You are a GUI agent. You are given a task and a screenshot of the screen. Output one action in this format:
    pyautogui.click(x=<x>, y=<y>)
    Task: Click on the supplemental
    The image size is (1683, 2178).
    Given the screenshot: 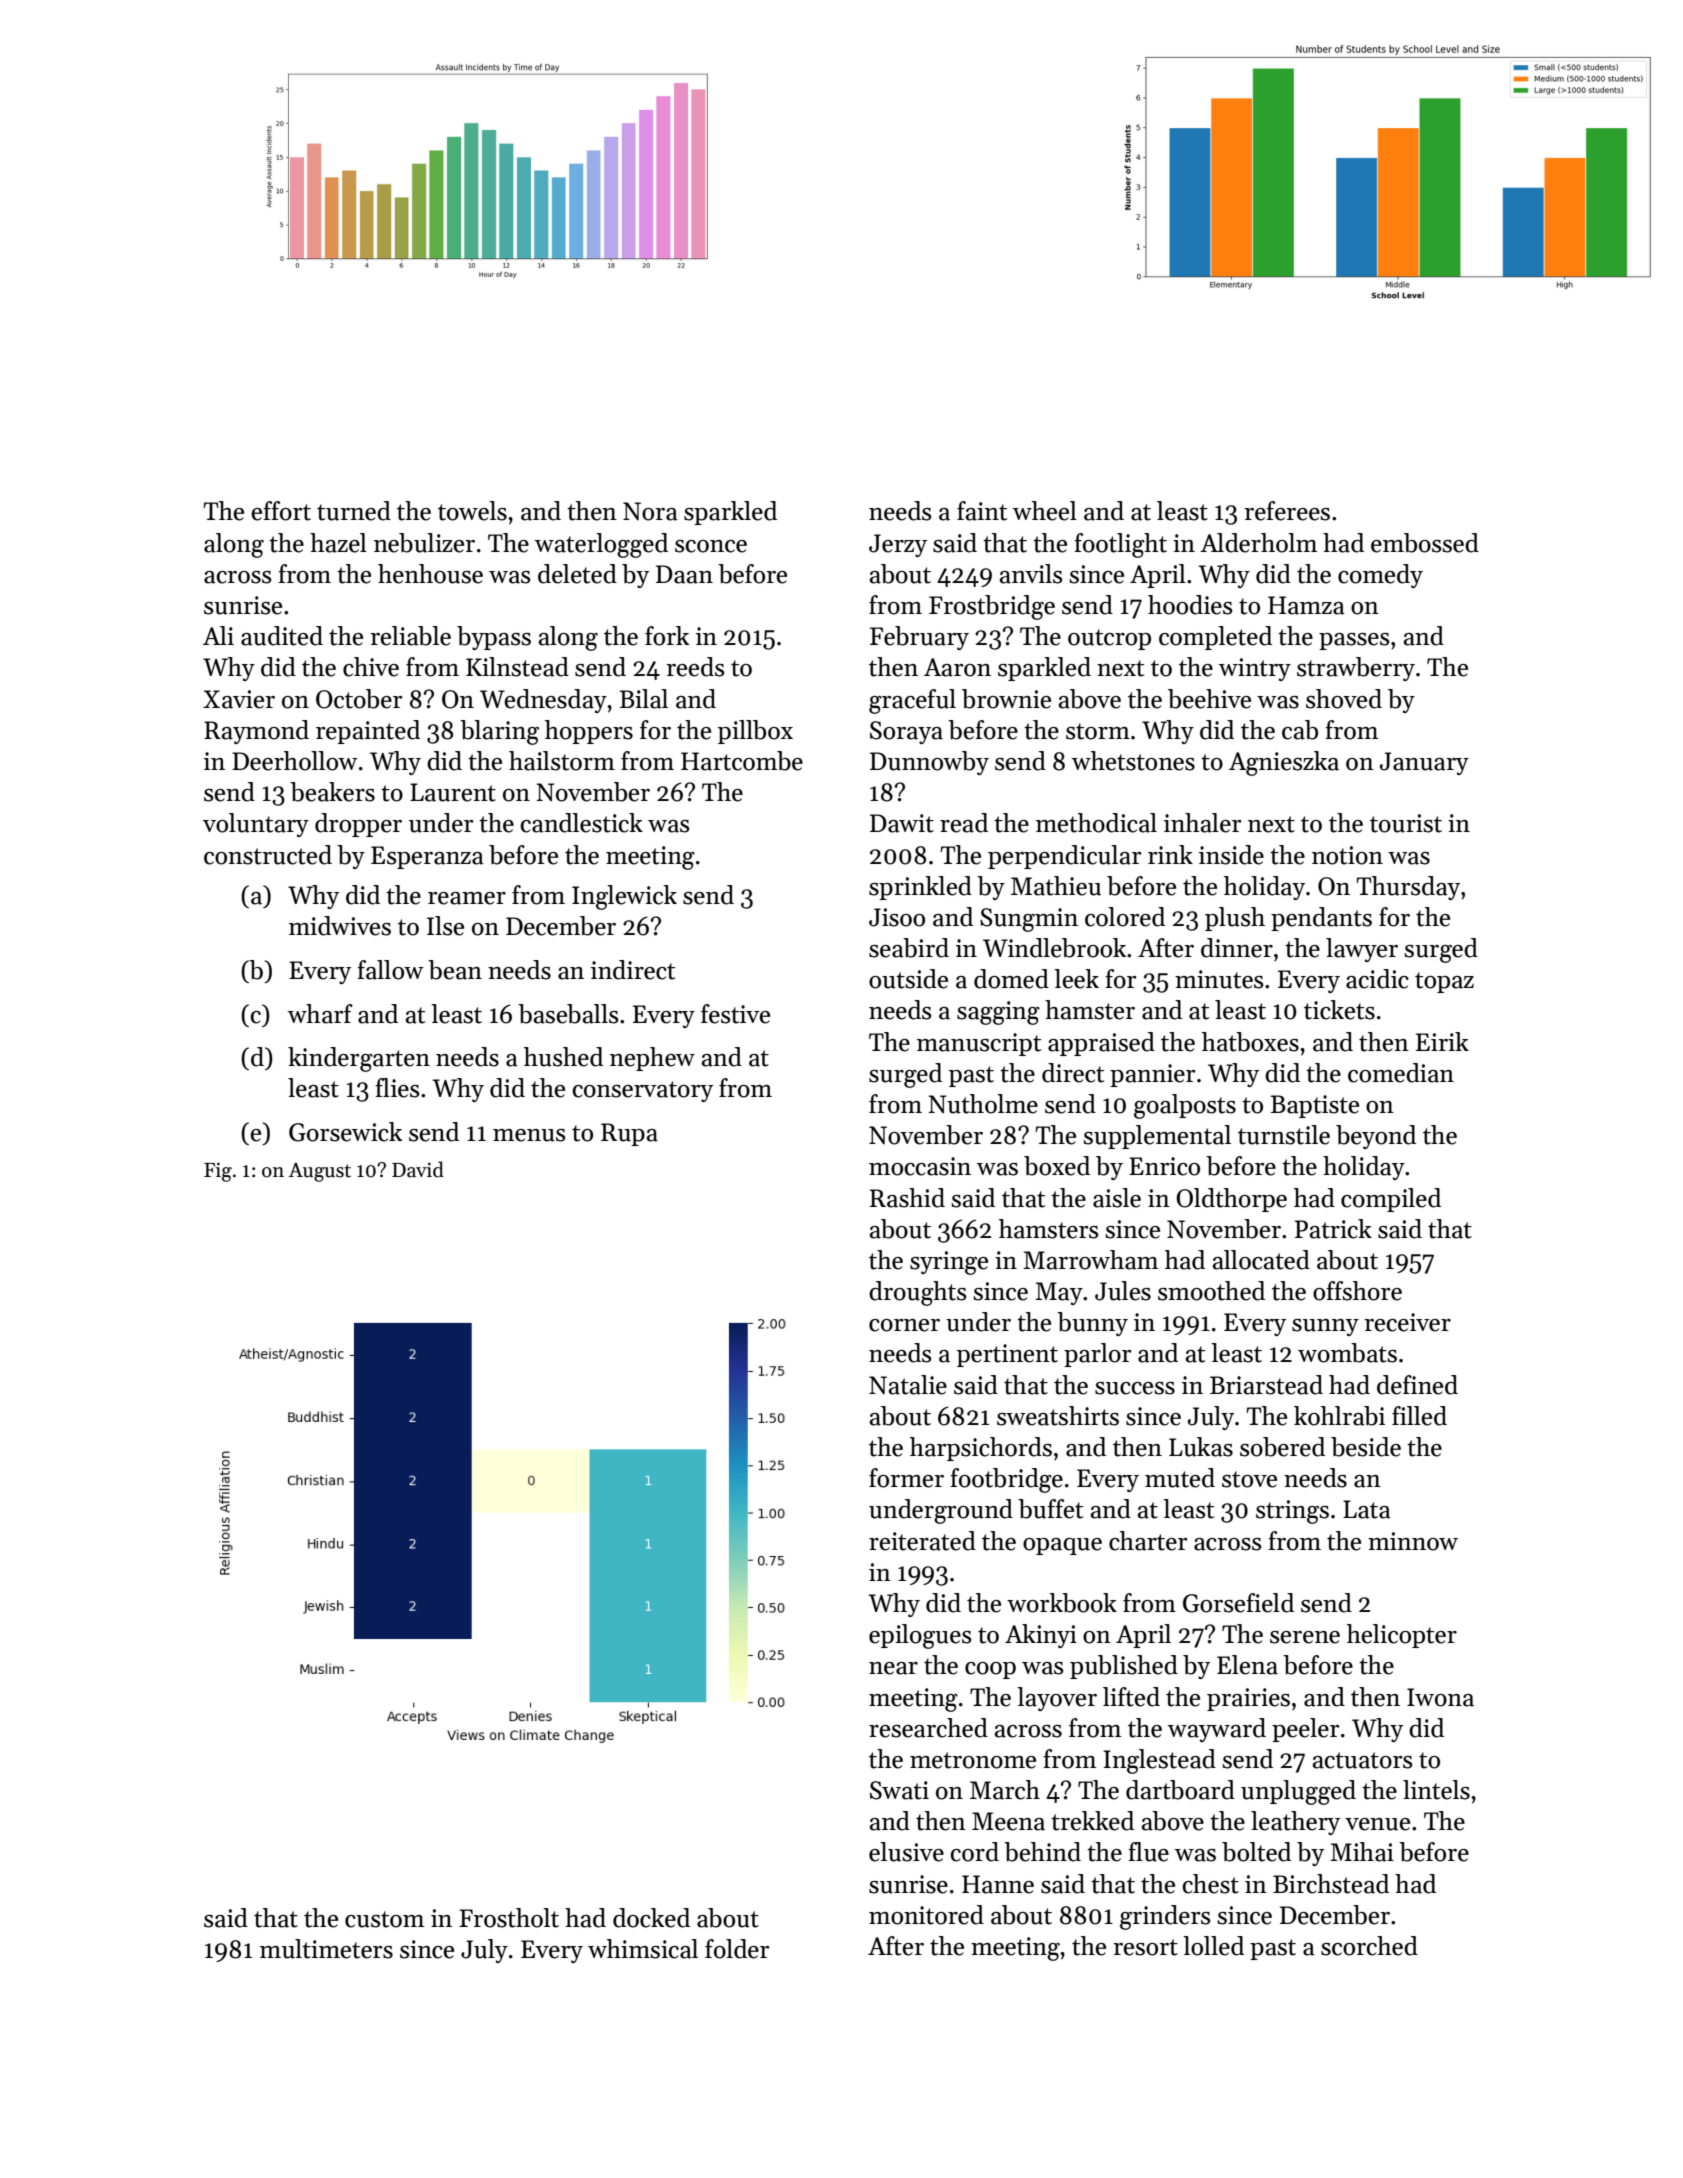 What is the action you would take?
    pyautogui.click(x=1157, y=1137)
